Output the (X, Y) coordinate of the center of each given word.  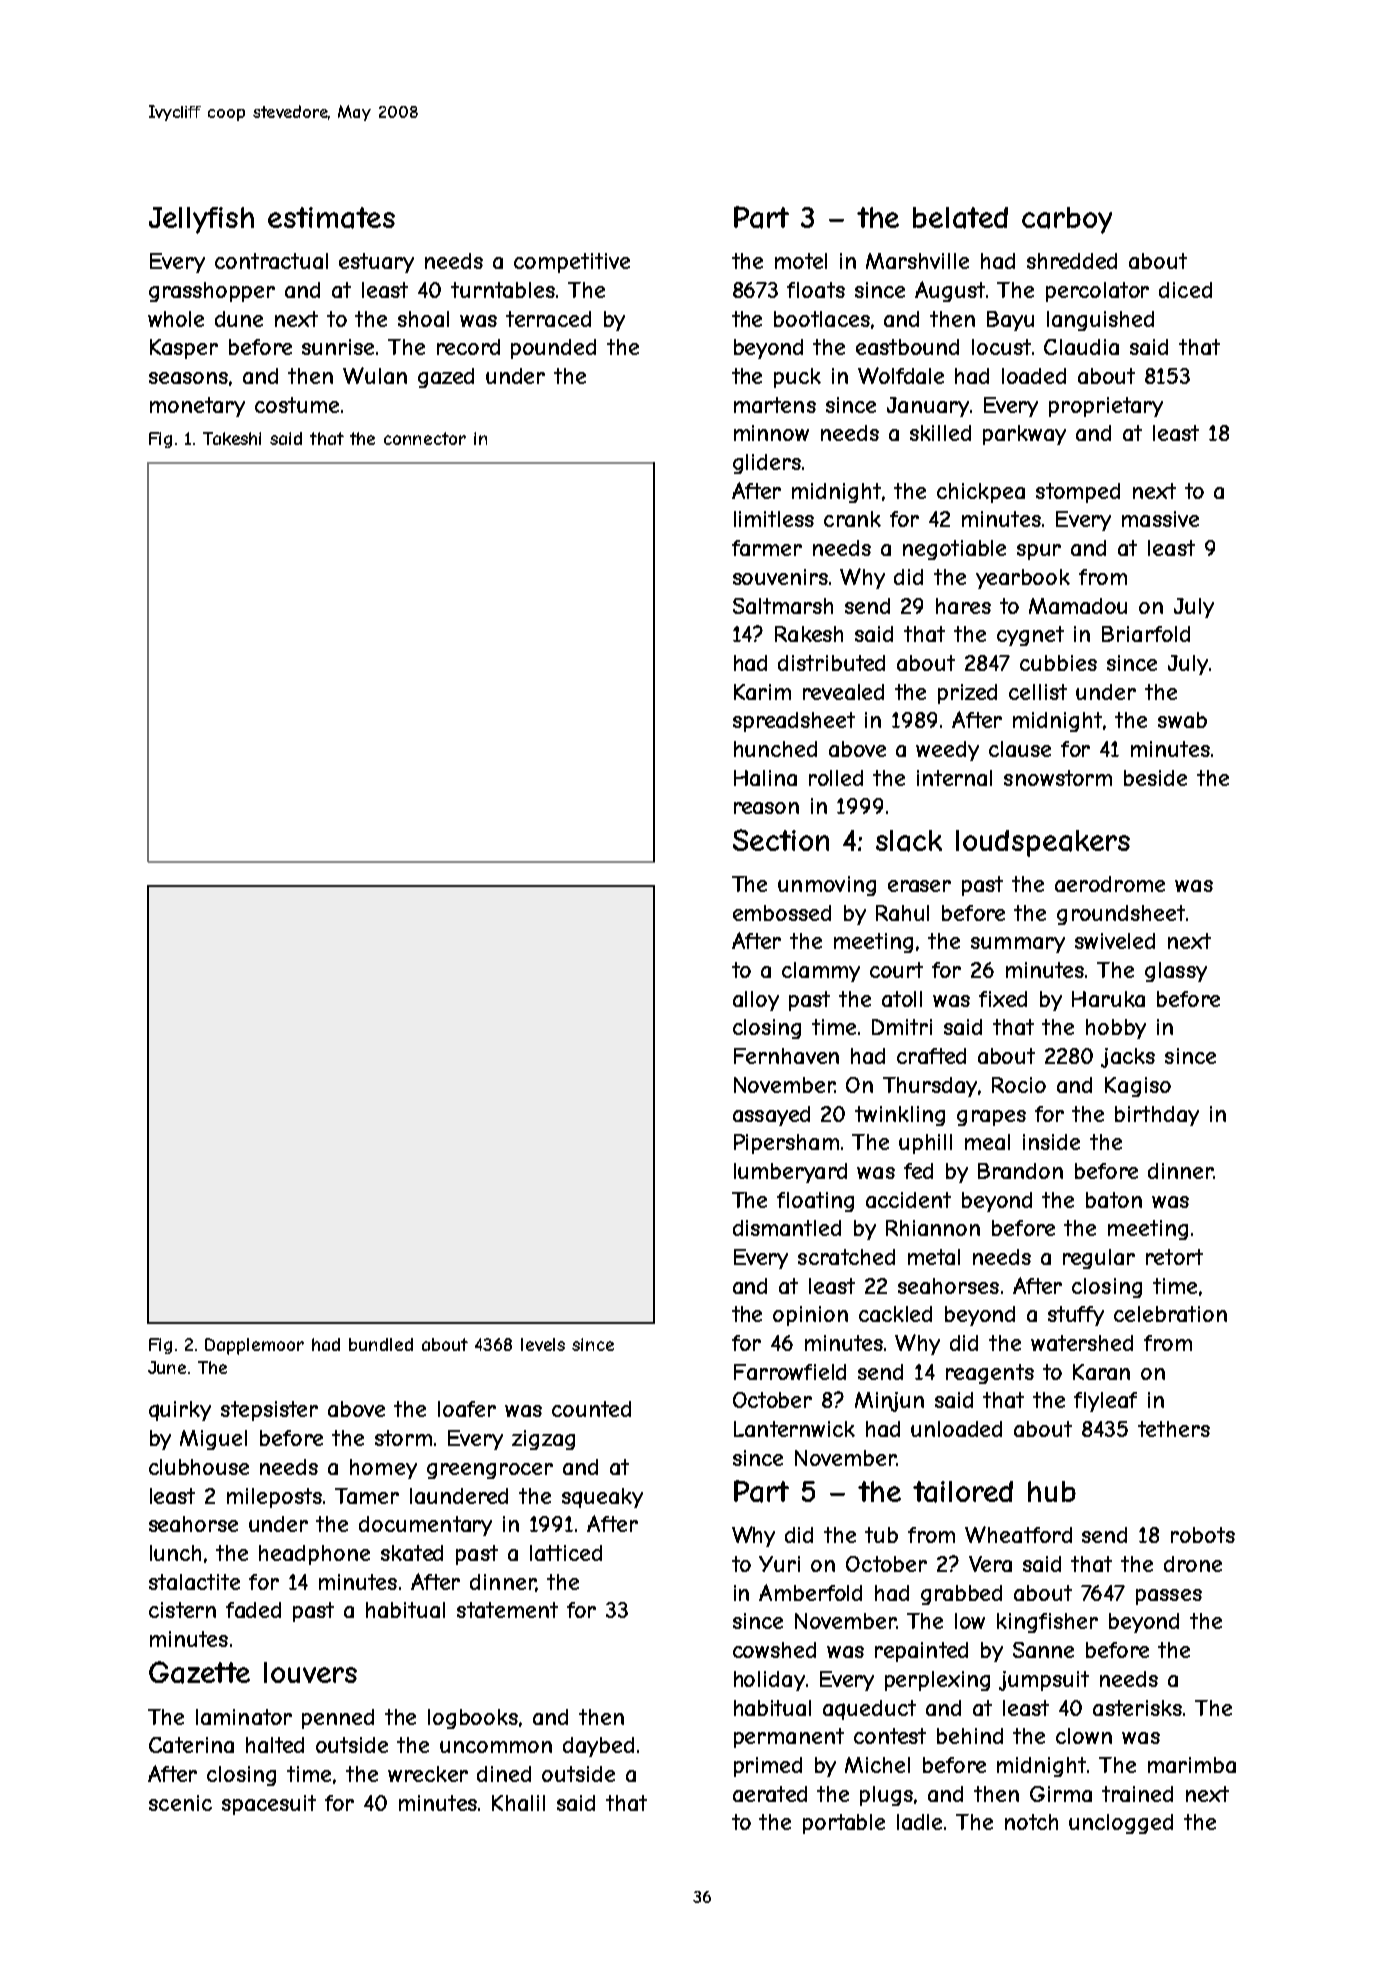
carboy (1067, 220)
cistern (182, 1610)
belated (960, 218)
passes (1169, 1597)
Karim (762, 692)
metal (934, 1257)
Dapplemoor (254, 1346)
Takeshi (232, 438)
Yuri (779, 1564)
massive (1160, 519)
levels (543, 1344)
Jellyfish (201, 220)
